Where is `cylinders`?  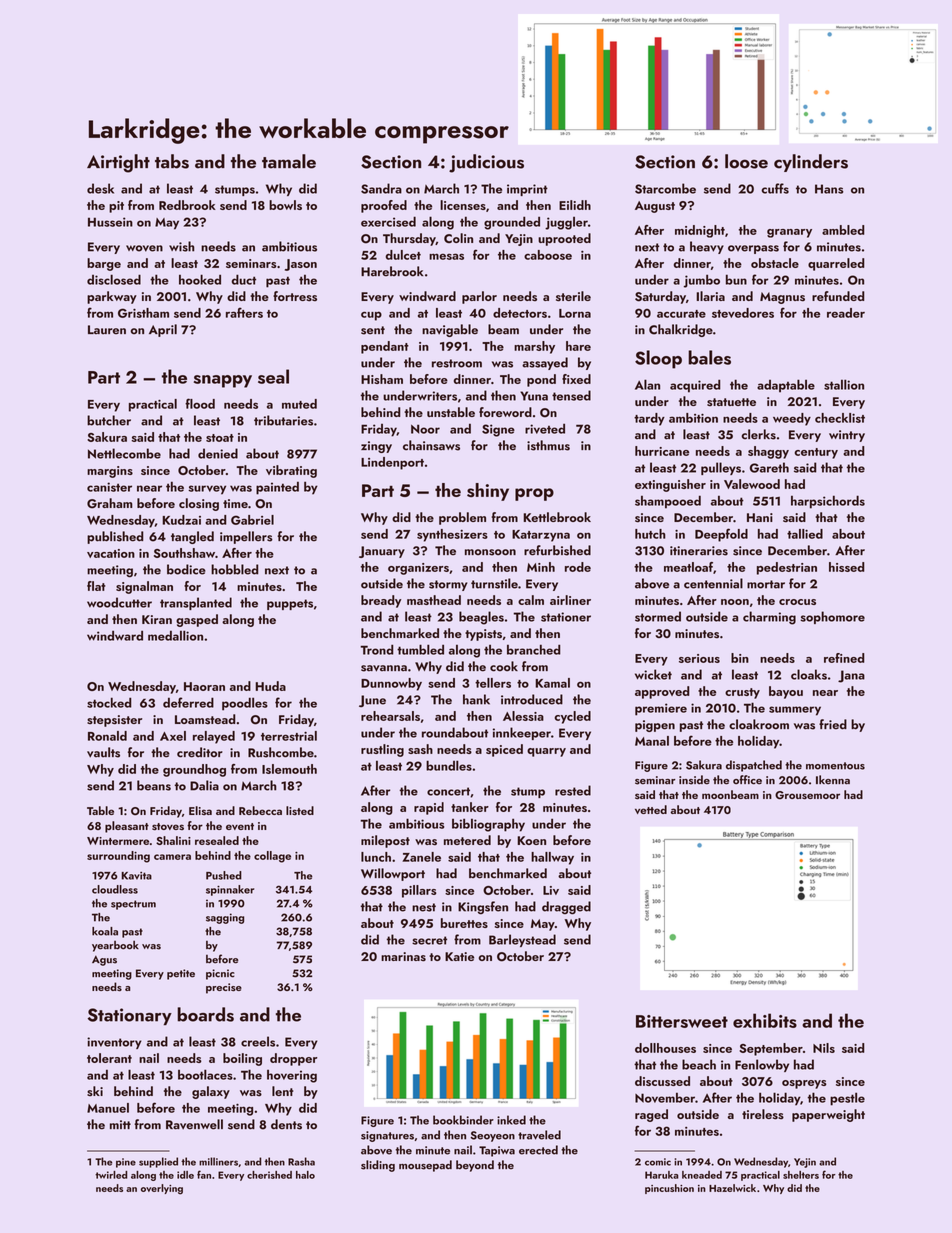 cylinders is located at coordinates (811, 163).
